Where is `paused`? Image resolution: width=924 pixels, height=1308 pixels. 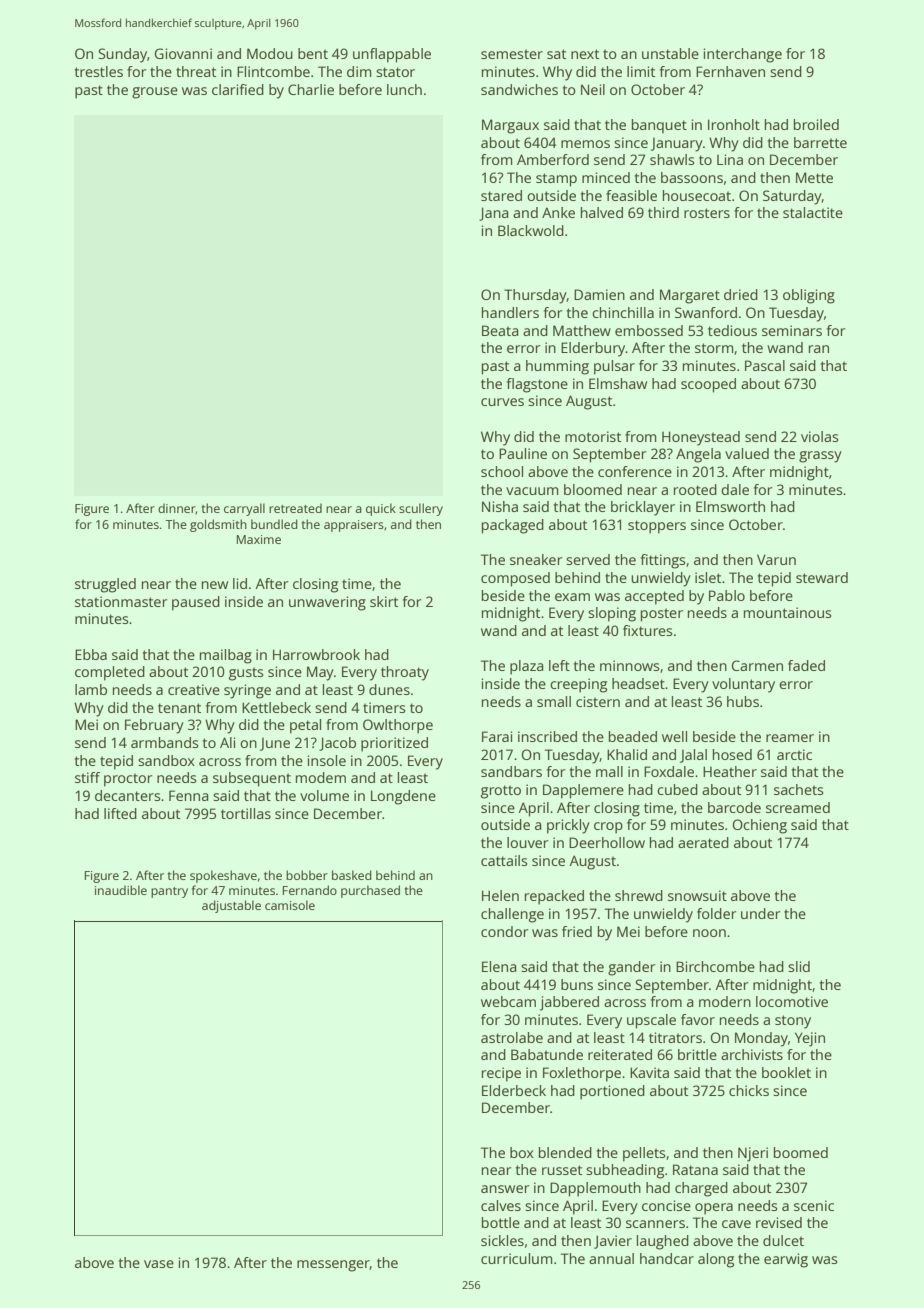 paused is located at coordinates (196, 603).
